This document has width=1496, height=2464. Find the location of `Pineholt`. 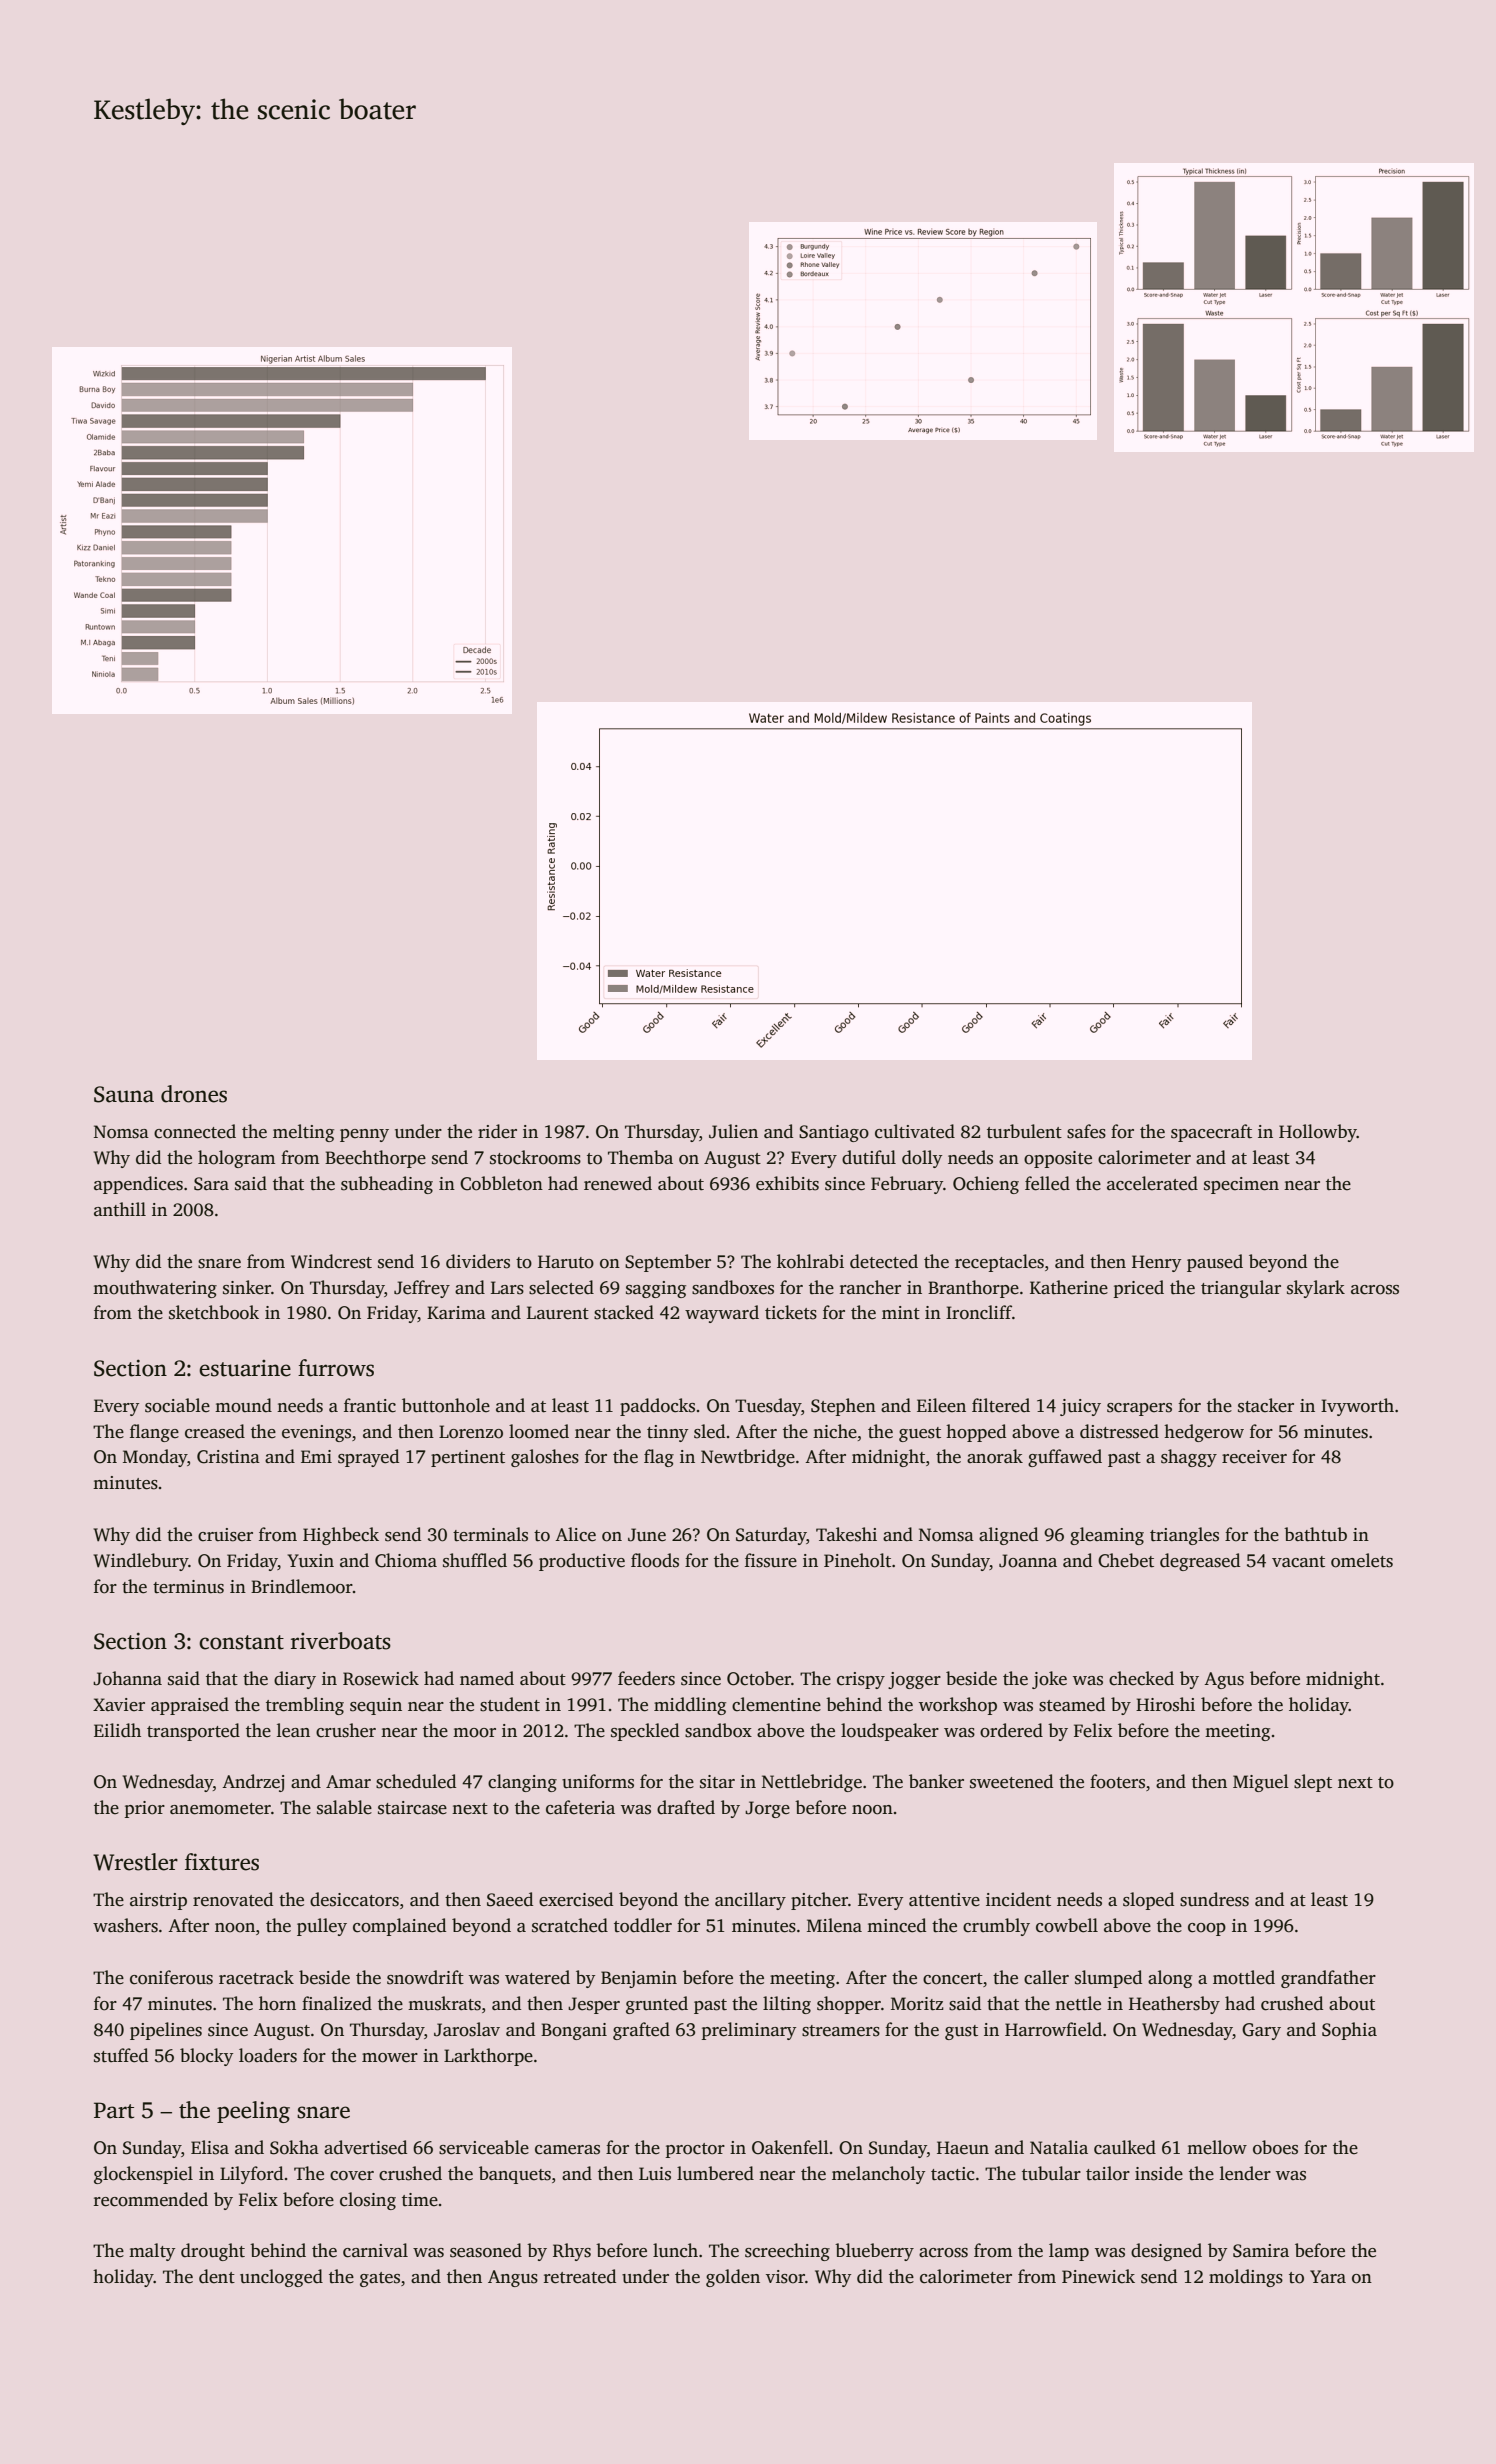

Pineholt is located at coordinates (857, 1560).
